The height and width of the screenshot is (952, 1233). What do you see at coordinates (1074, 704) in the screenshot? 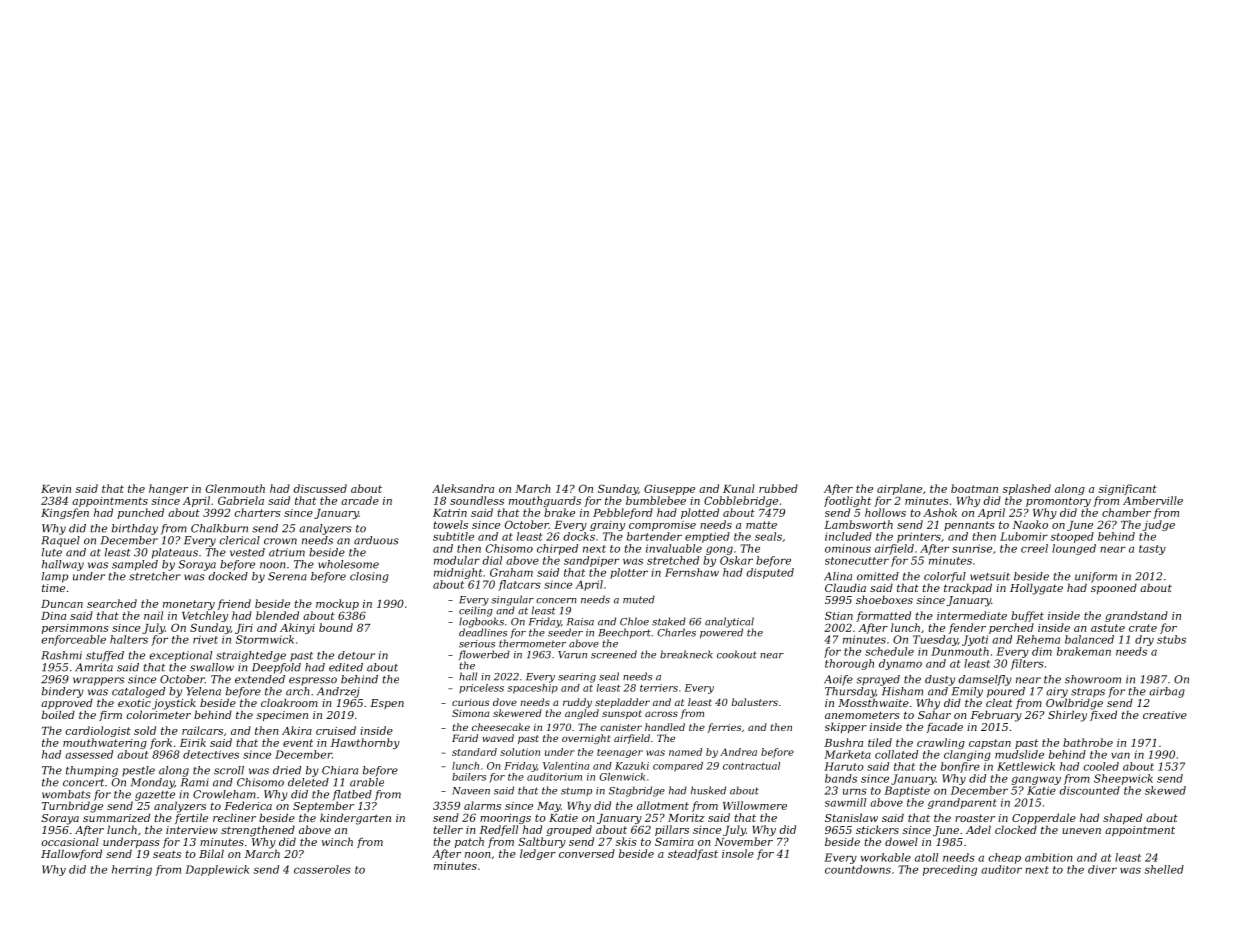
I see `Owlbridge` at bounding box center [1074, 704].
